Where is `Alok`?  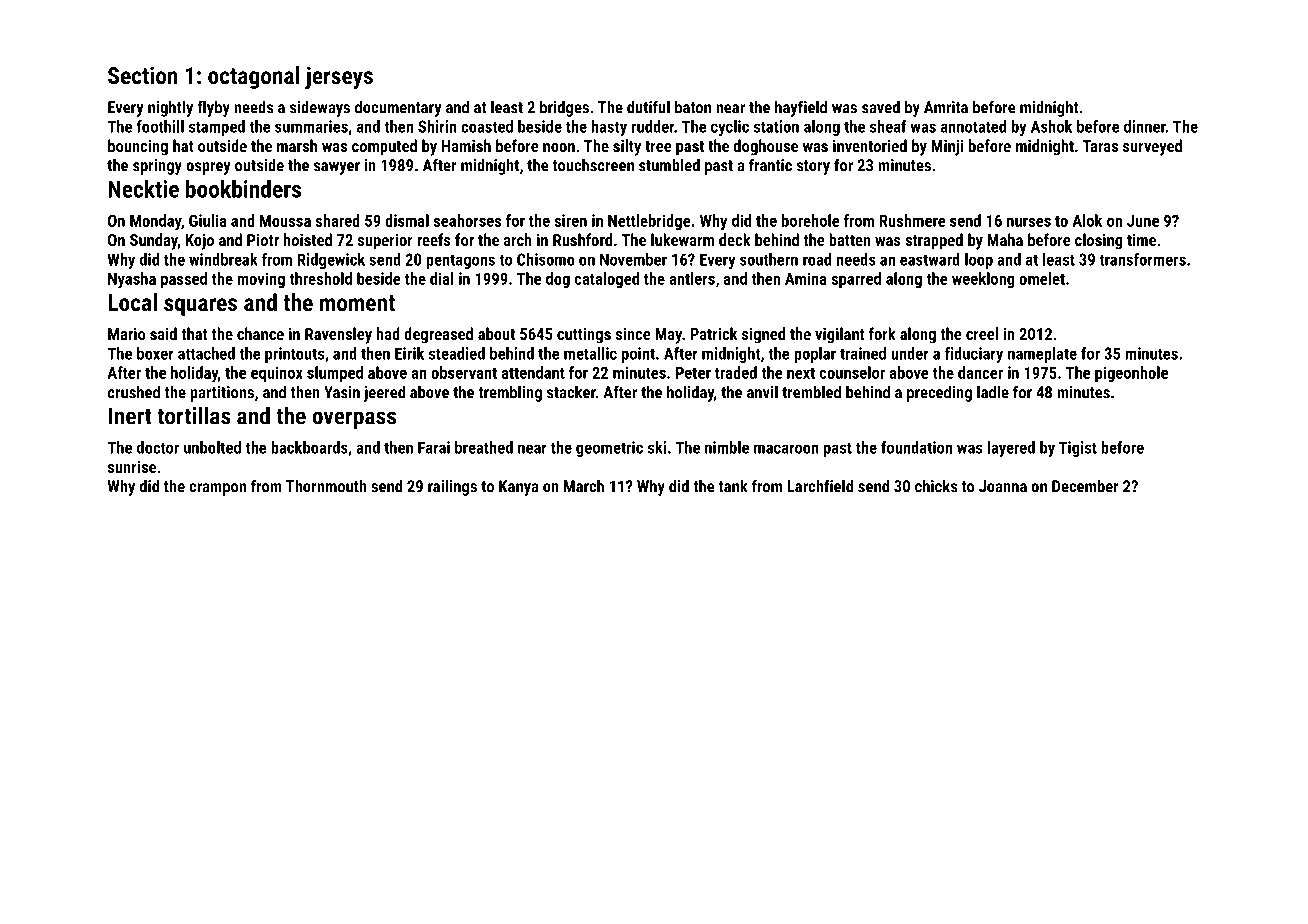 Alok is located at coordinates (1087, 220).
